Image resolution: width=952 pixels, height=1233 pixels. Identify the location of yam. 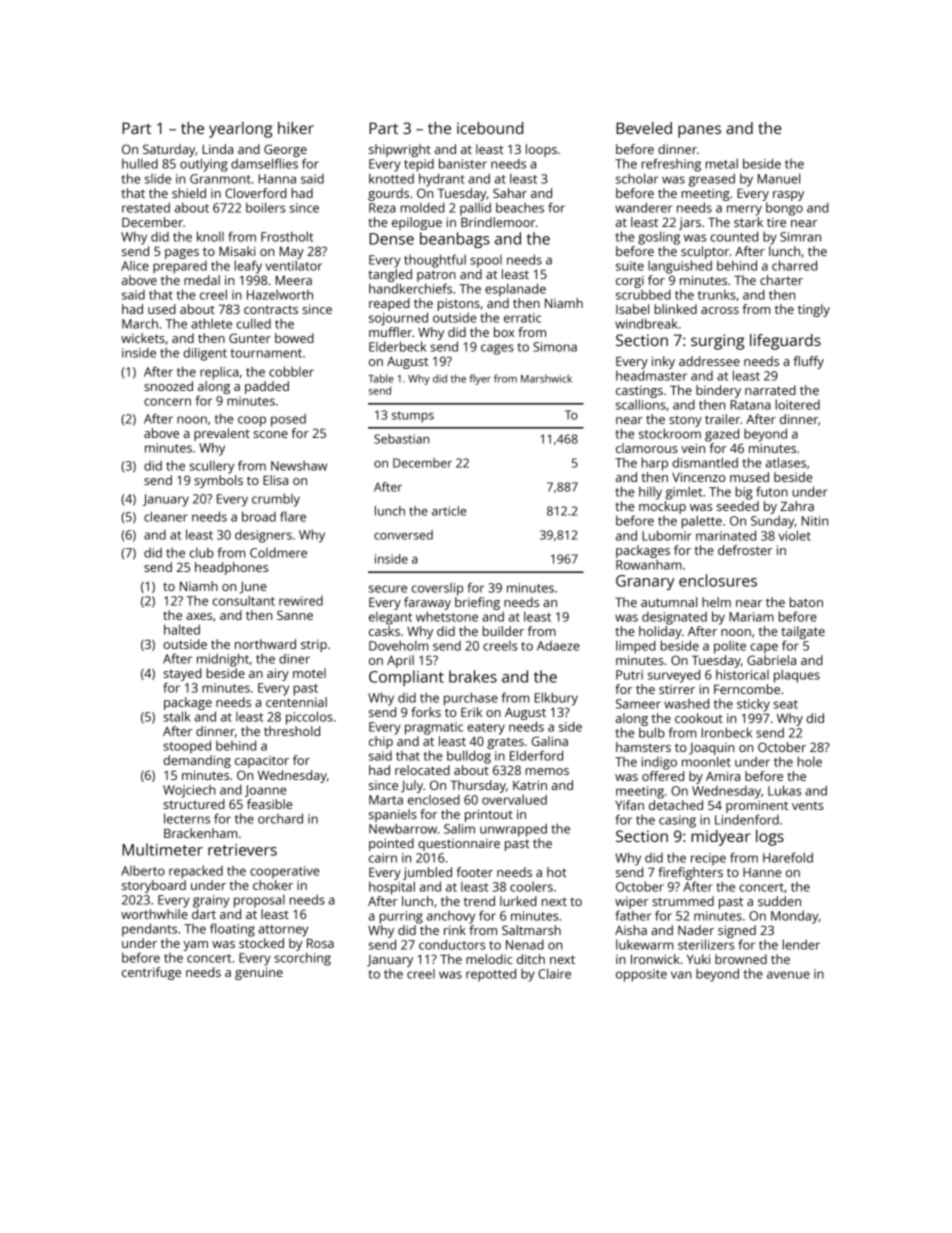
(195, 946).
